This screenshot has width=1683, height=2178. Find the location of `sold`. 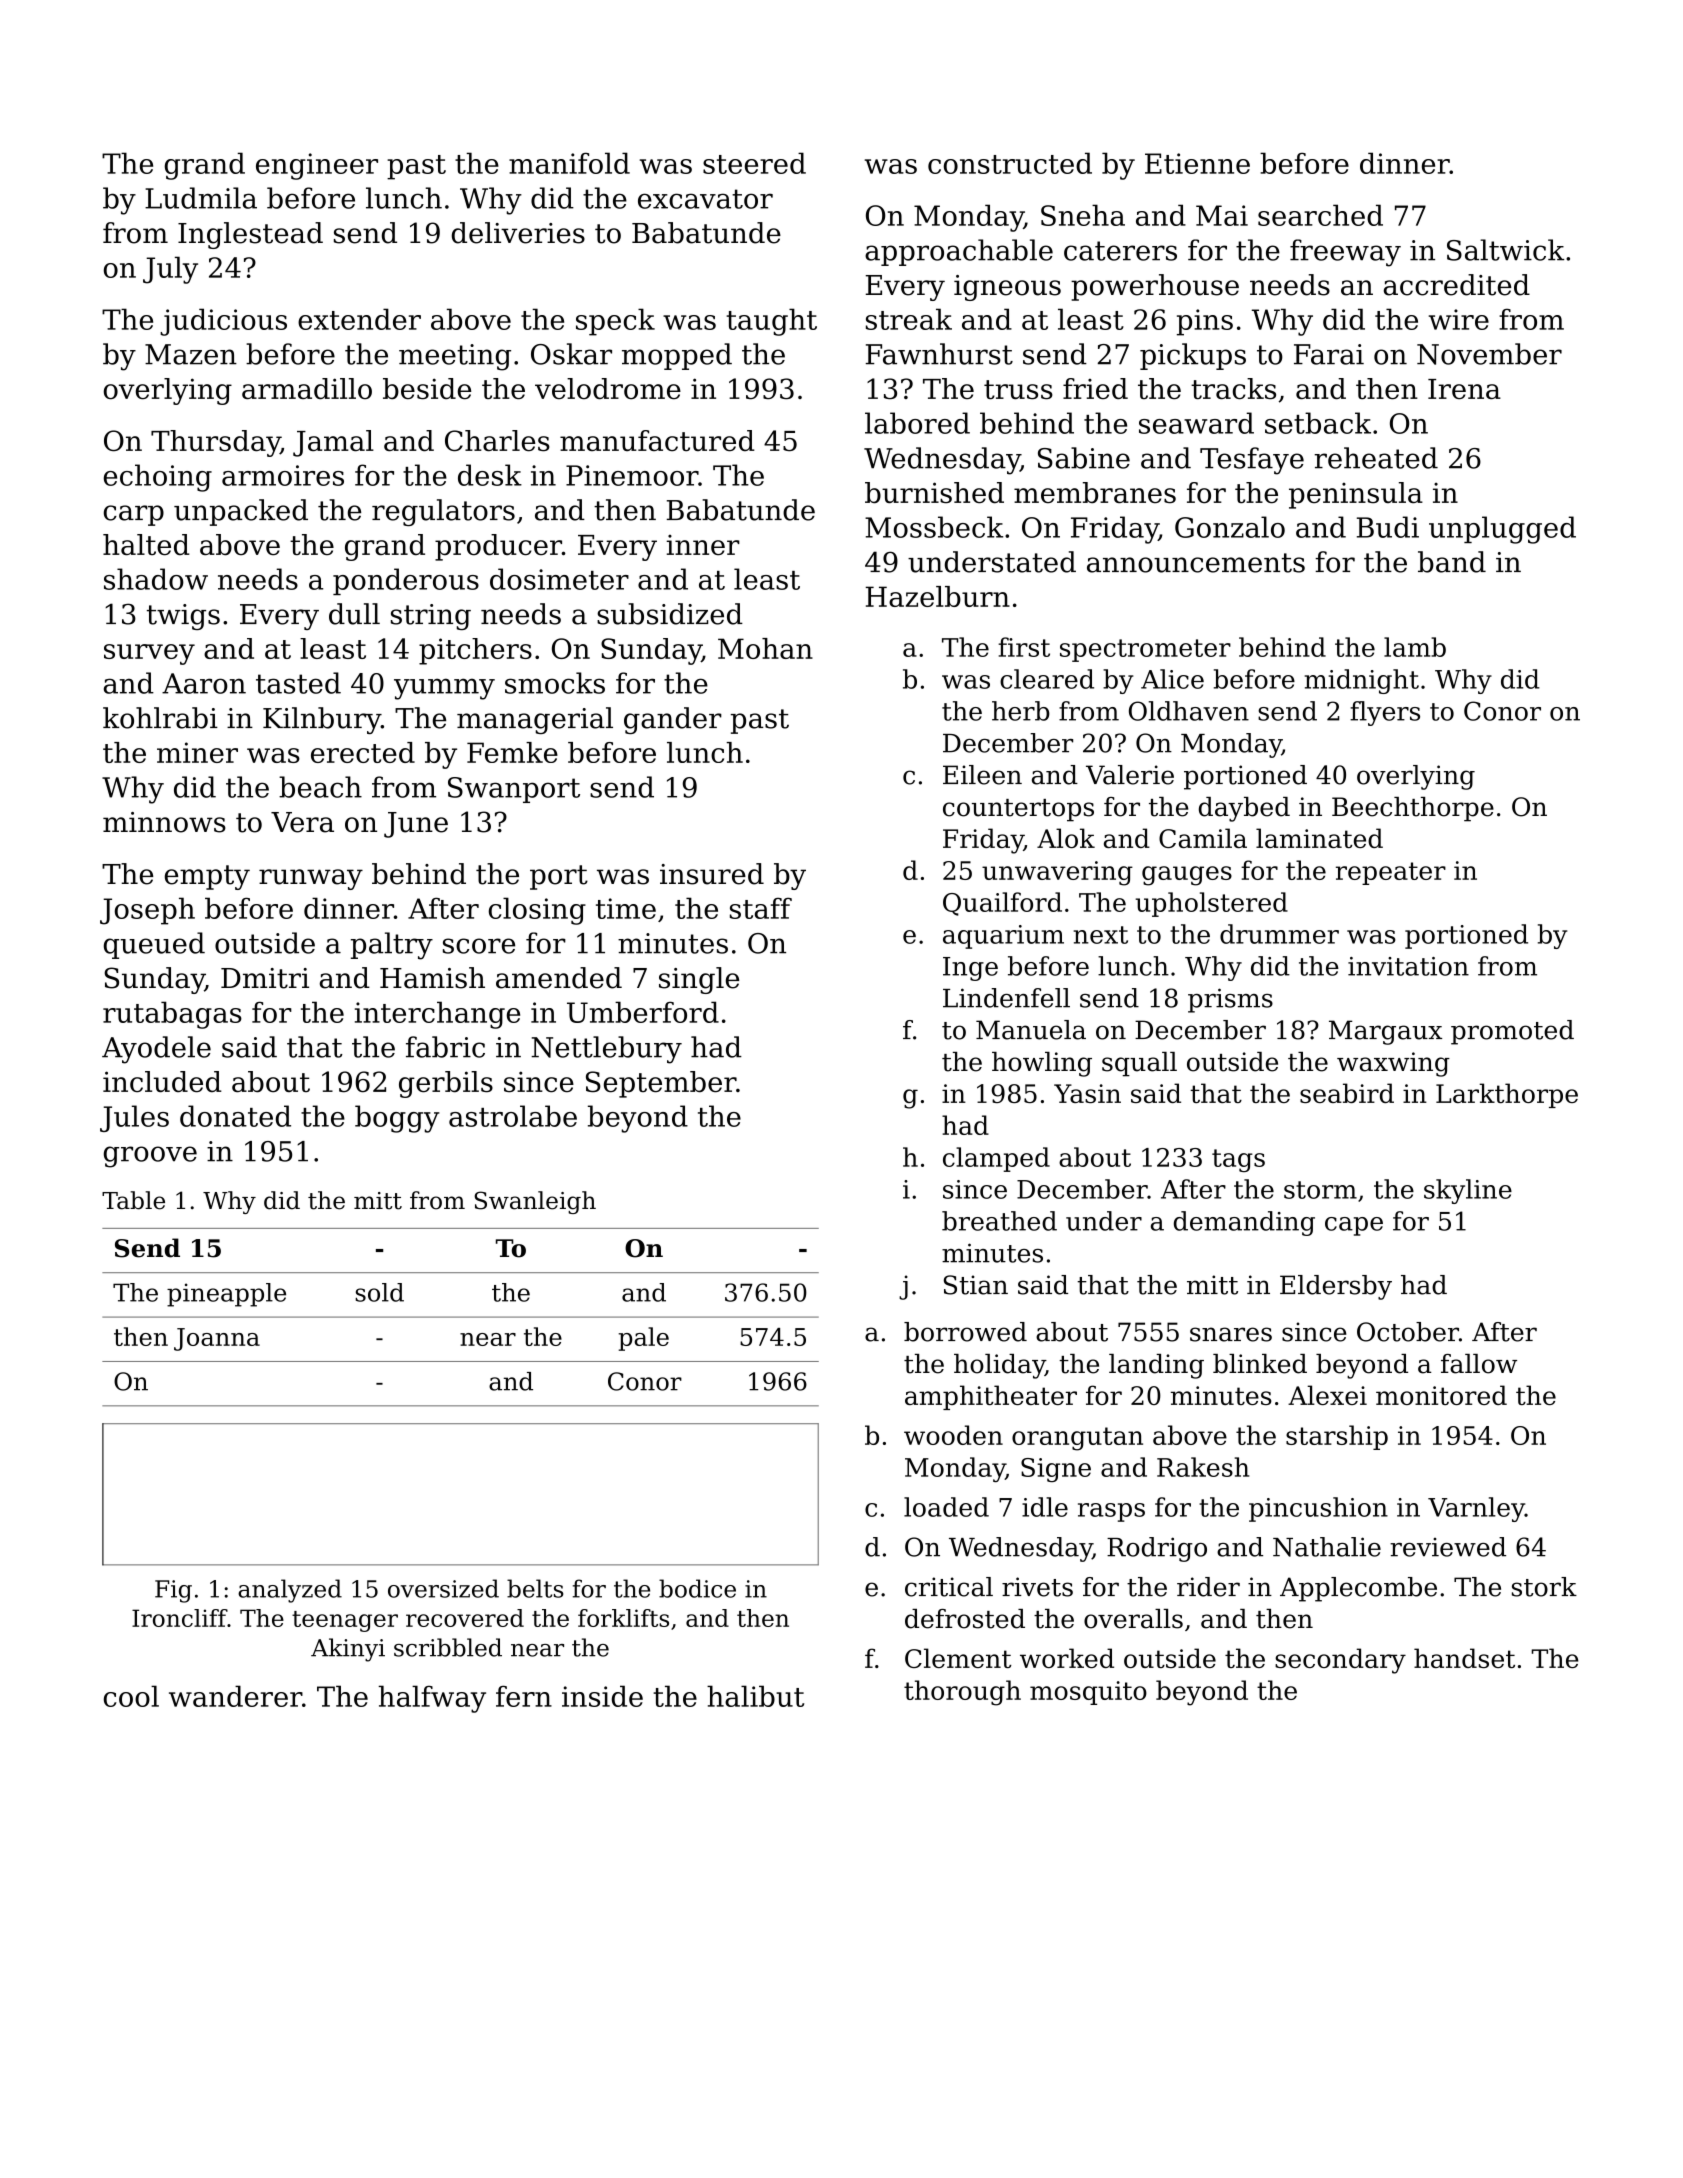

sold is located at coordinates (379, 1292).
